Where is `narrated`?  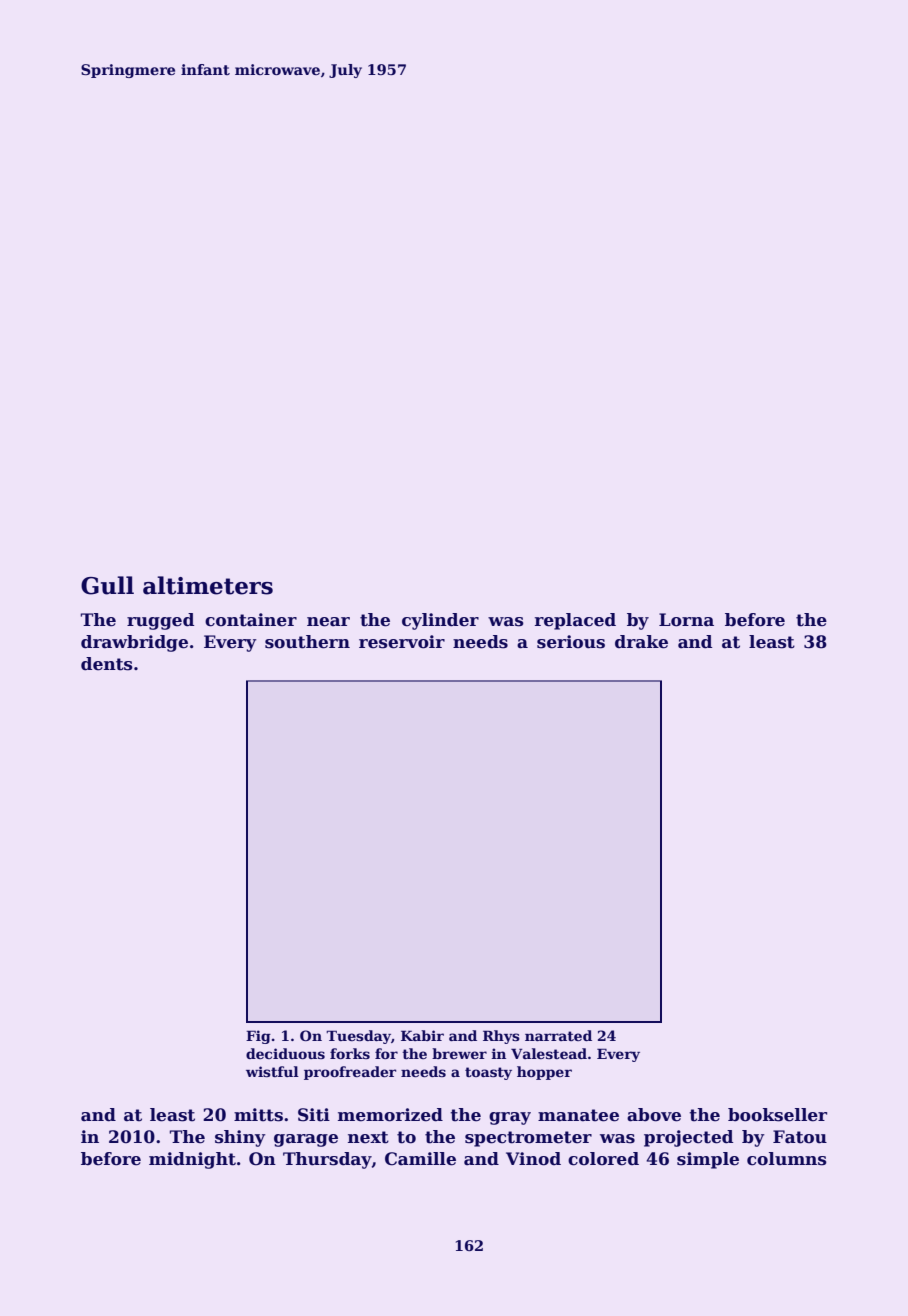
narrated is located at coordinates (558, 1035).
